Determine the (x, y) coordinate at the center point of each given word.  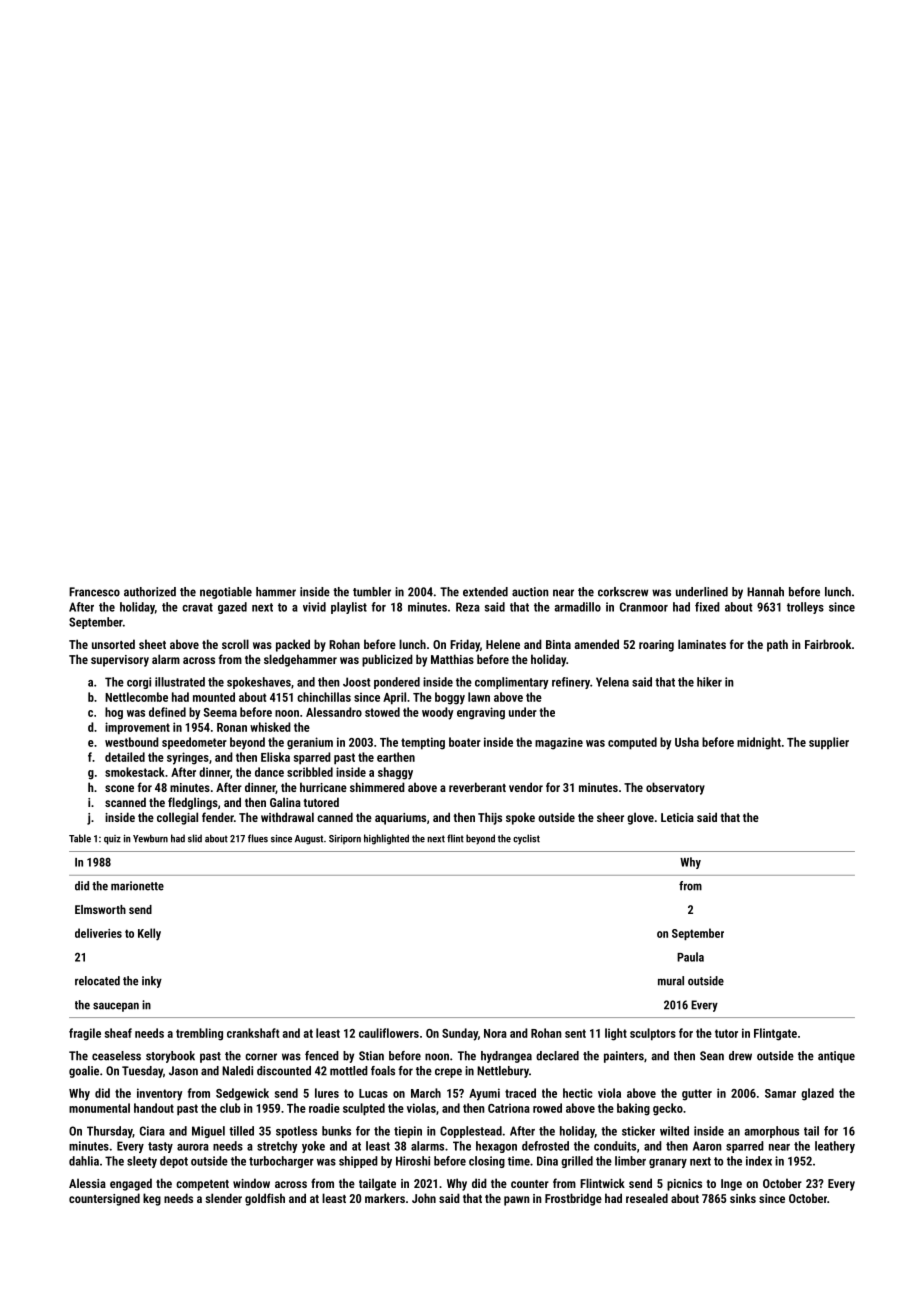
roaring (656, 646)
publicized (387, 660)
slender (223, 1198)
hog (114, 713)
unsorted (113, 644)
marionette (137, 886)
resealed (647, 1198)
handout (154, 1108)
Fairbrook (828, 644)
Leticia (677, 817)
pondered (397, 683)
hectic (577, 1093)
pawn (517, 1201)
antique (836, 1057)
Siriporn (345, 839)
